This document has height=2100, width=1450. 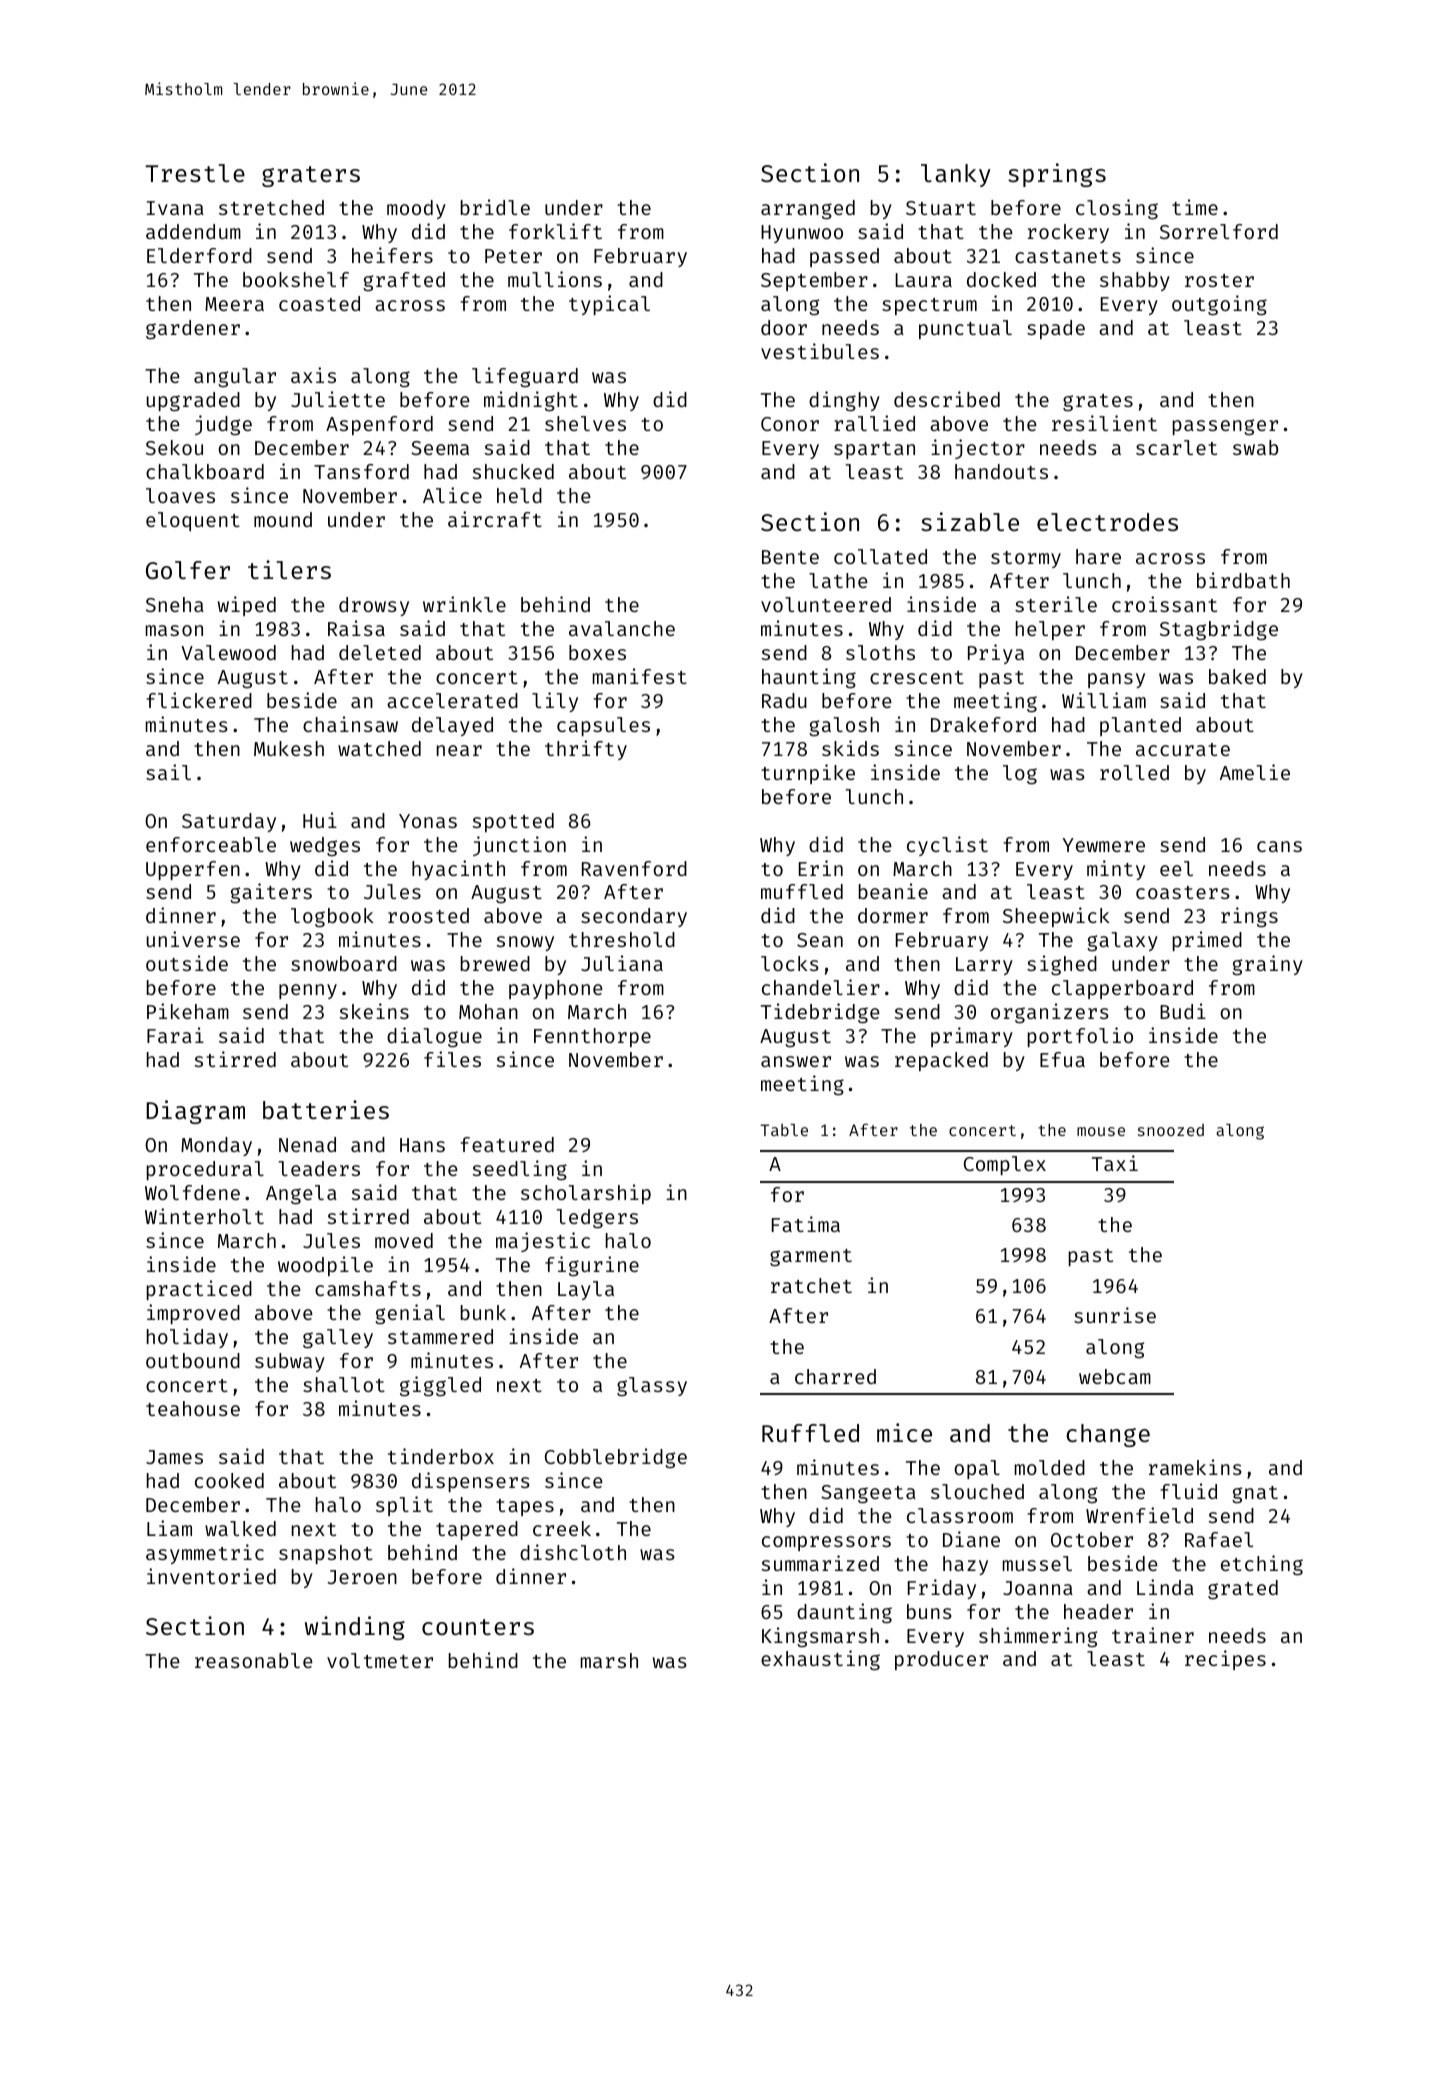 What do you see at coordinates (311, 176) in the document?
I see `graters` at bounding box center [311, 176].
